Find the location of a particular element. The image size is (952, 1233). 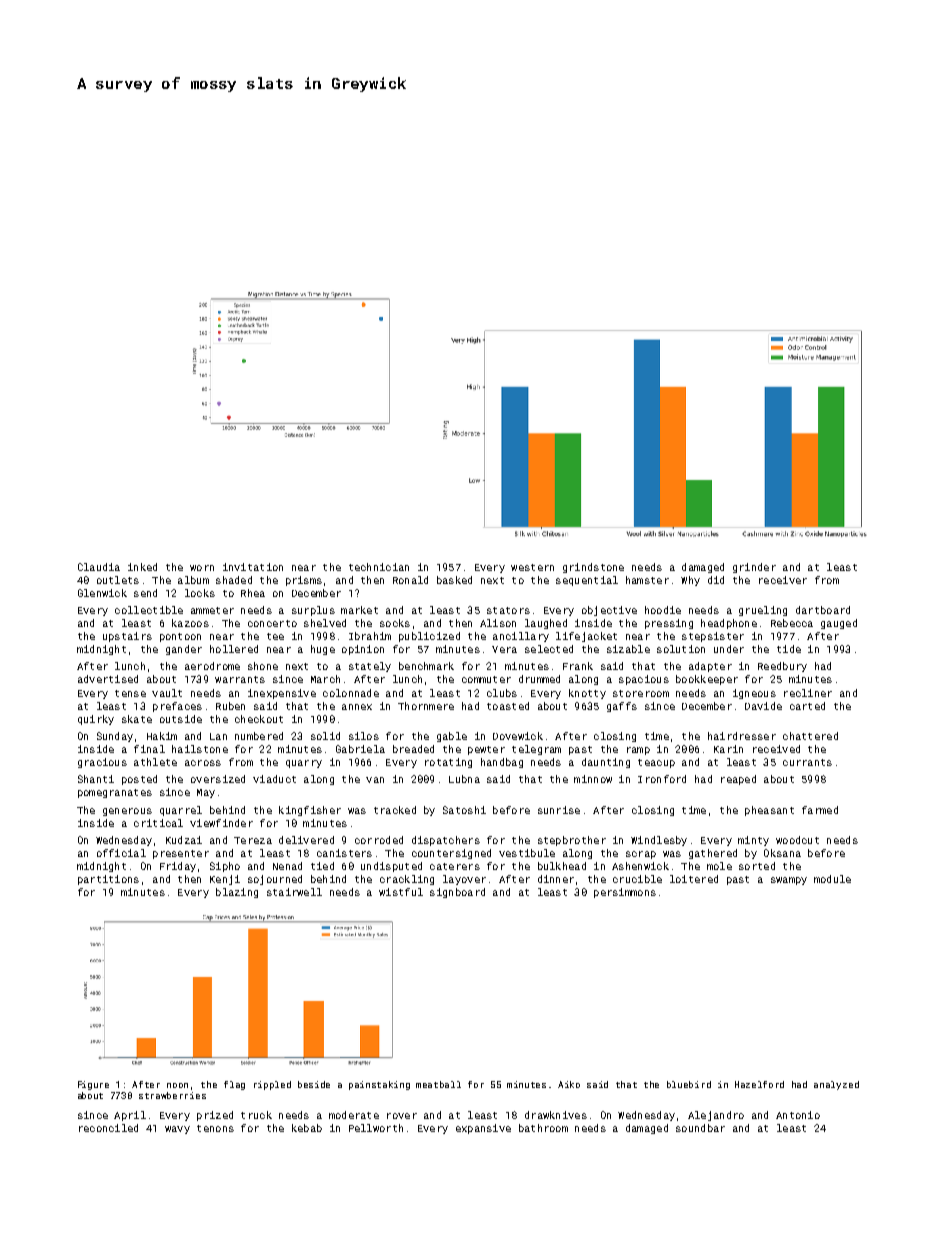

blazing is located at coordinates (237, 893).
